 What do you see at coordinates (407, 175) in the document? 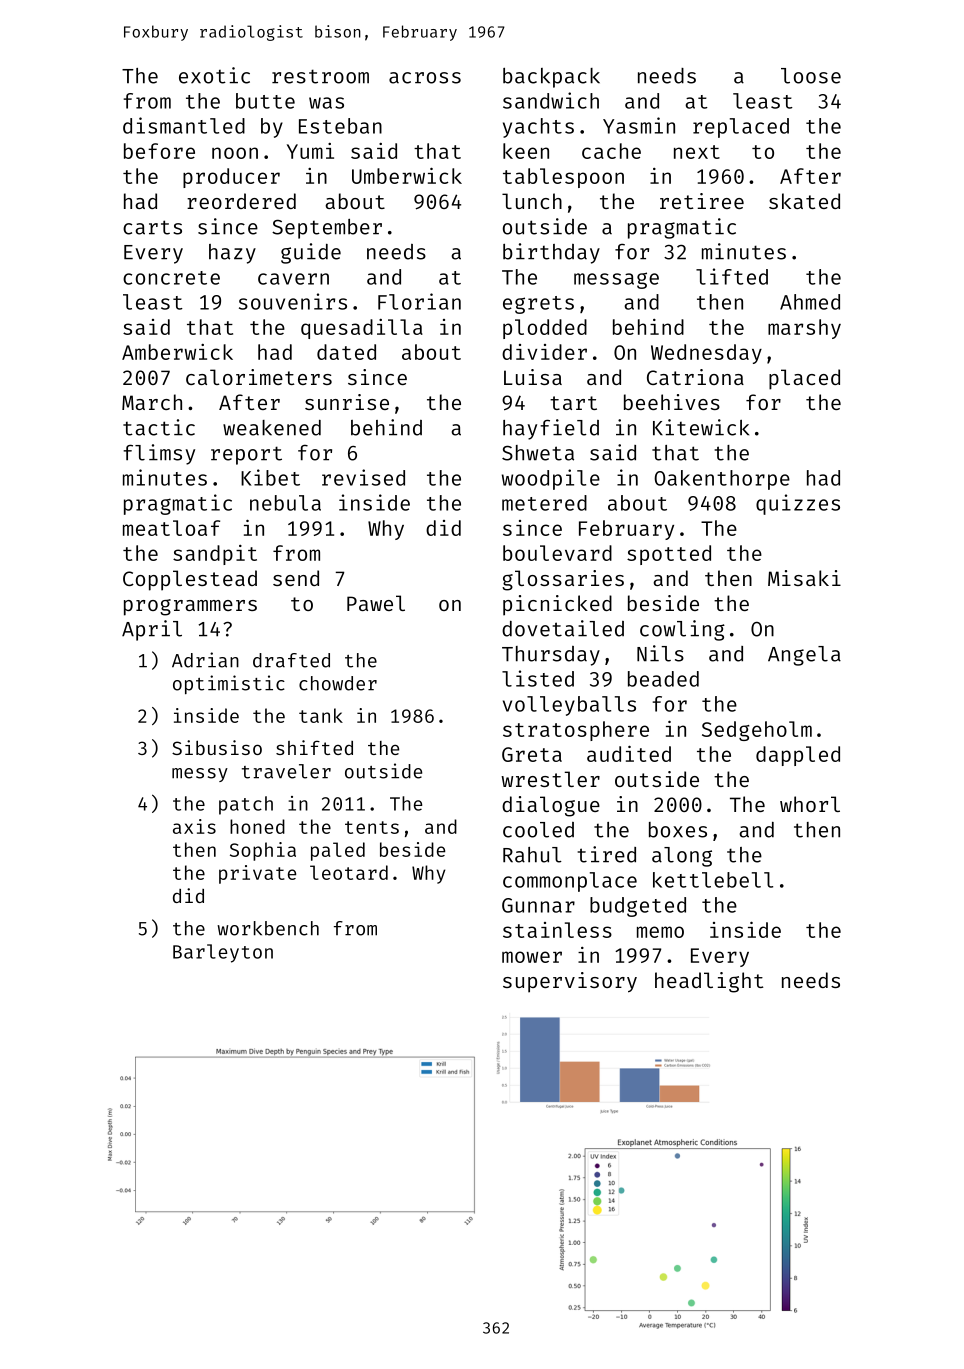
I see `Umberwick` at bounding box center [407, 175].
